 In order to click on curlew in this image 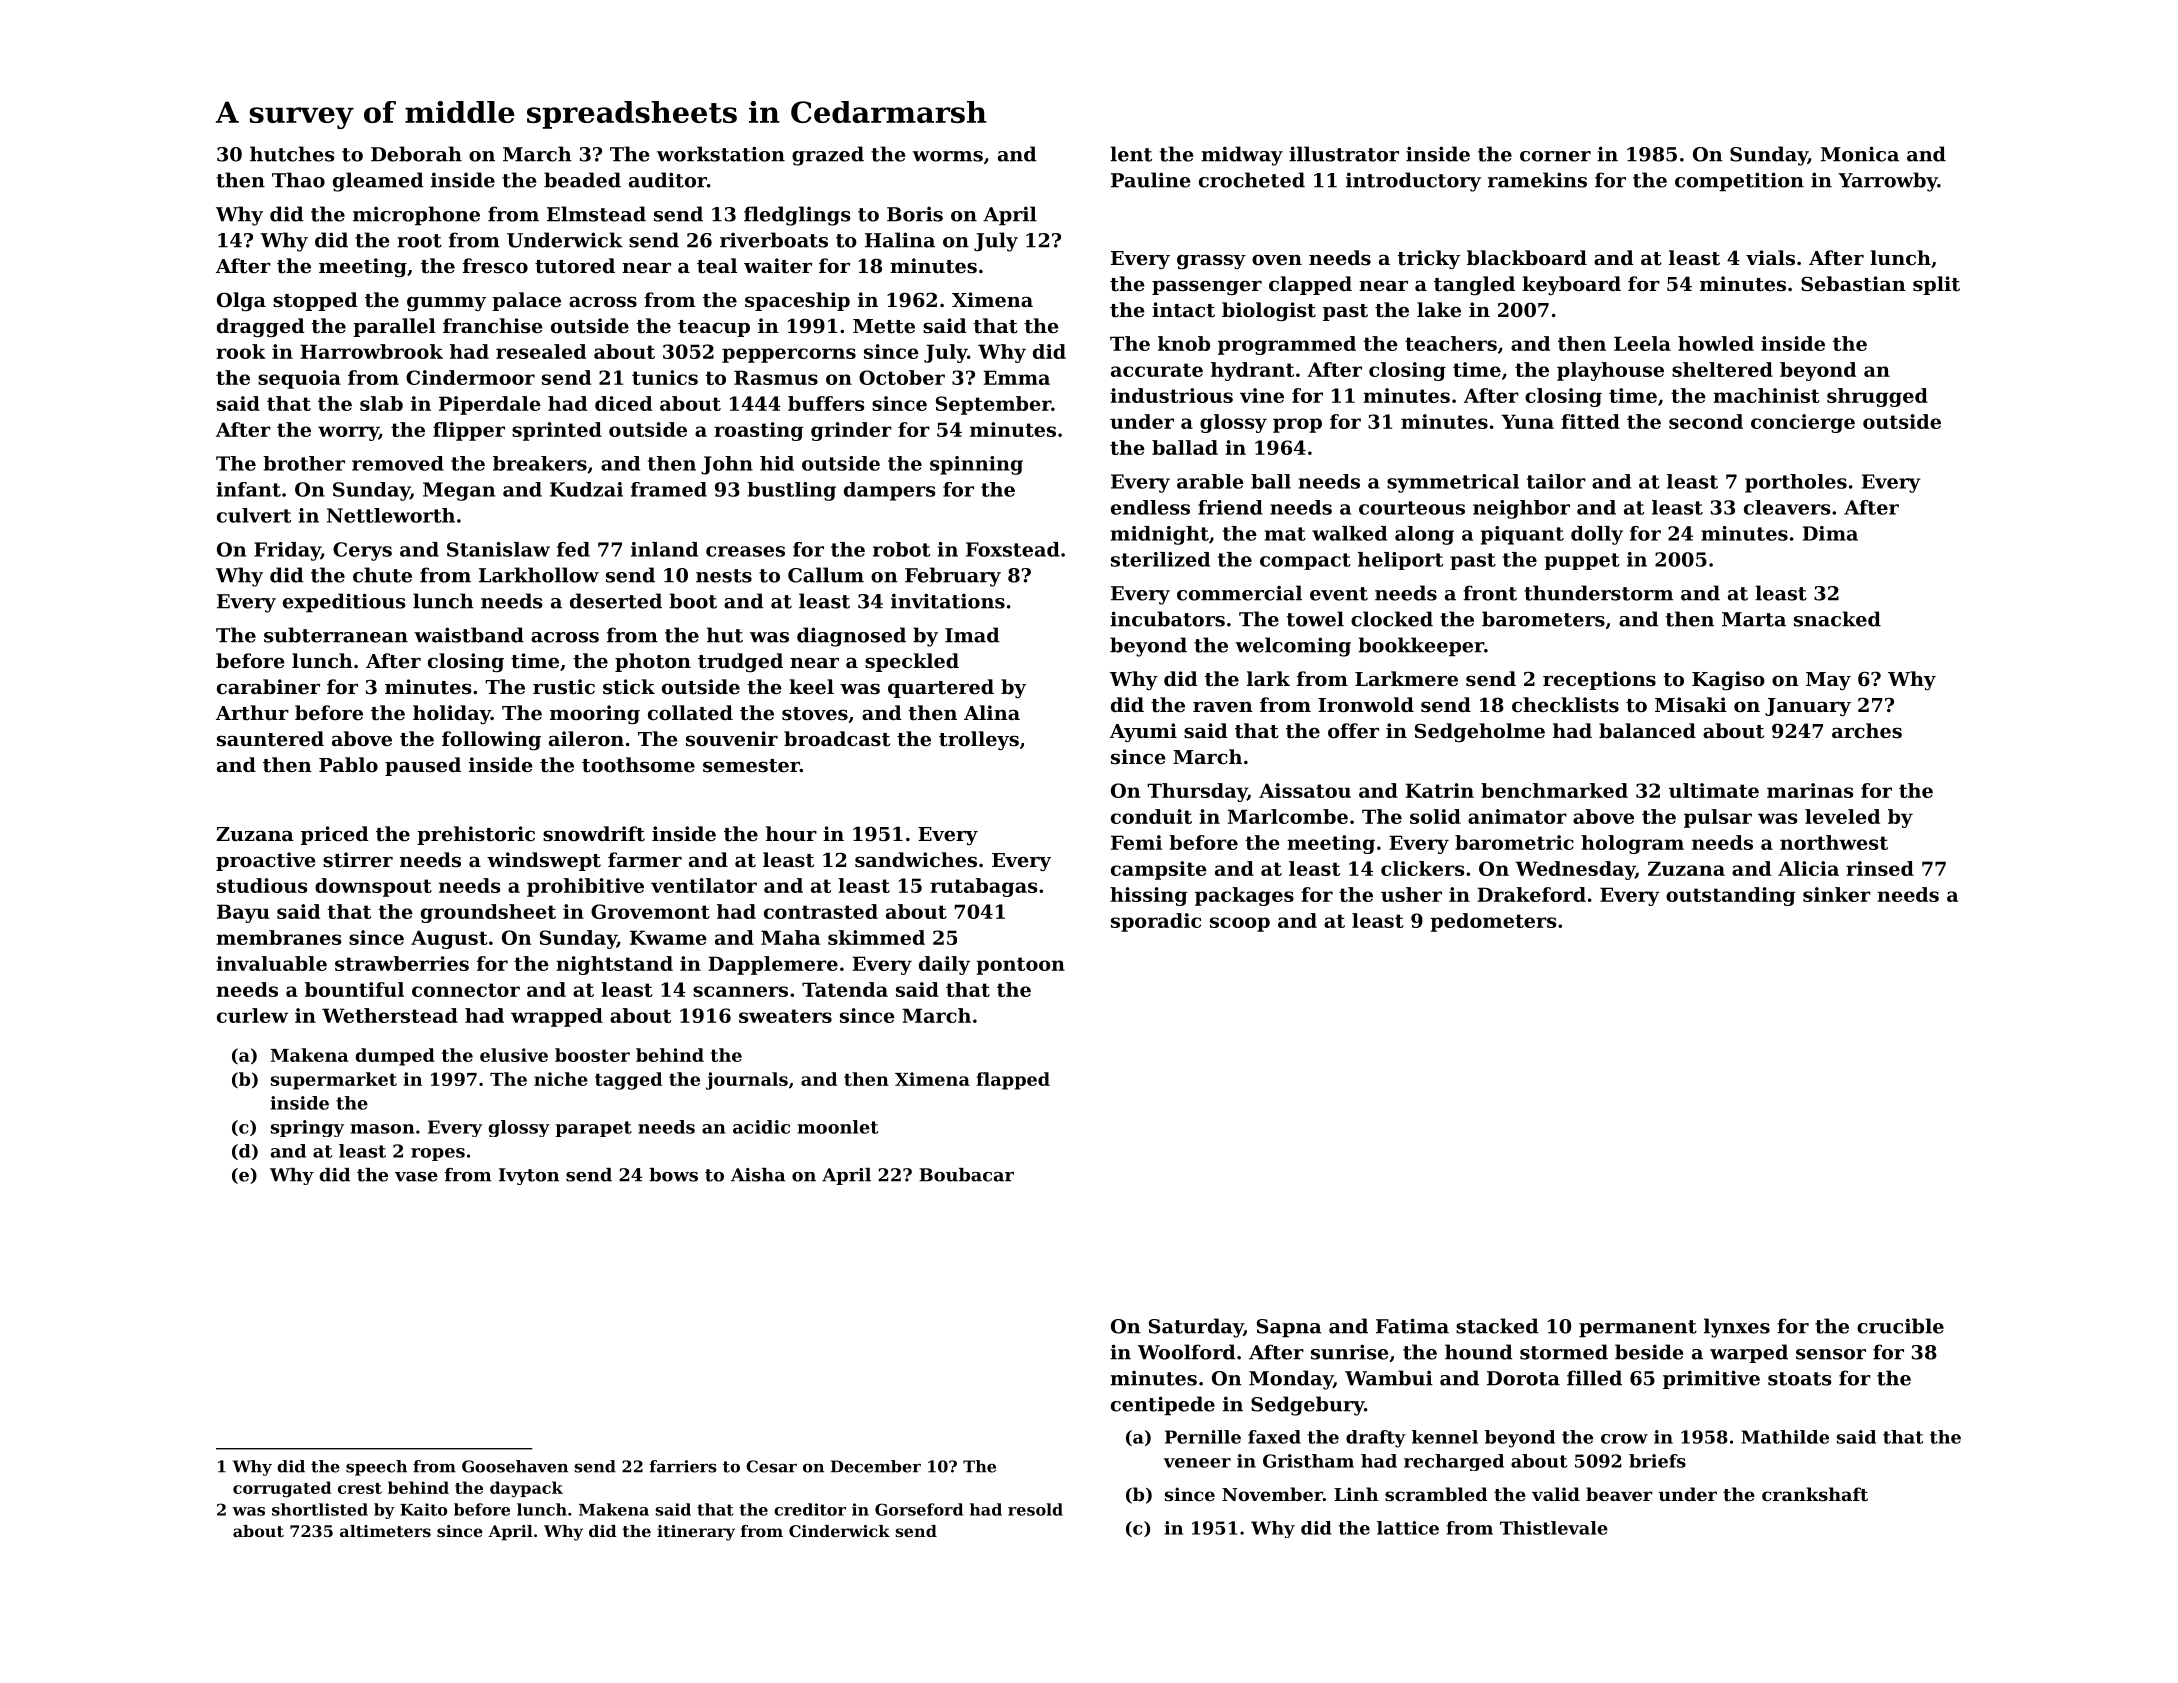, I will do `click(252, 1015)`.
